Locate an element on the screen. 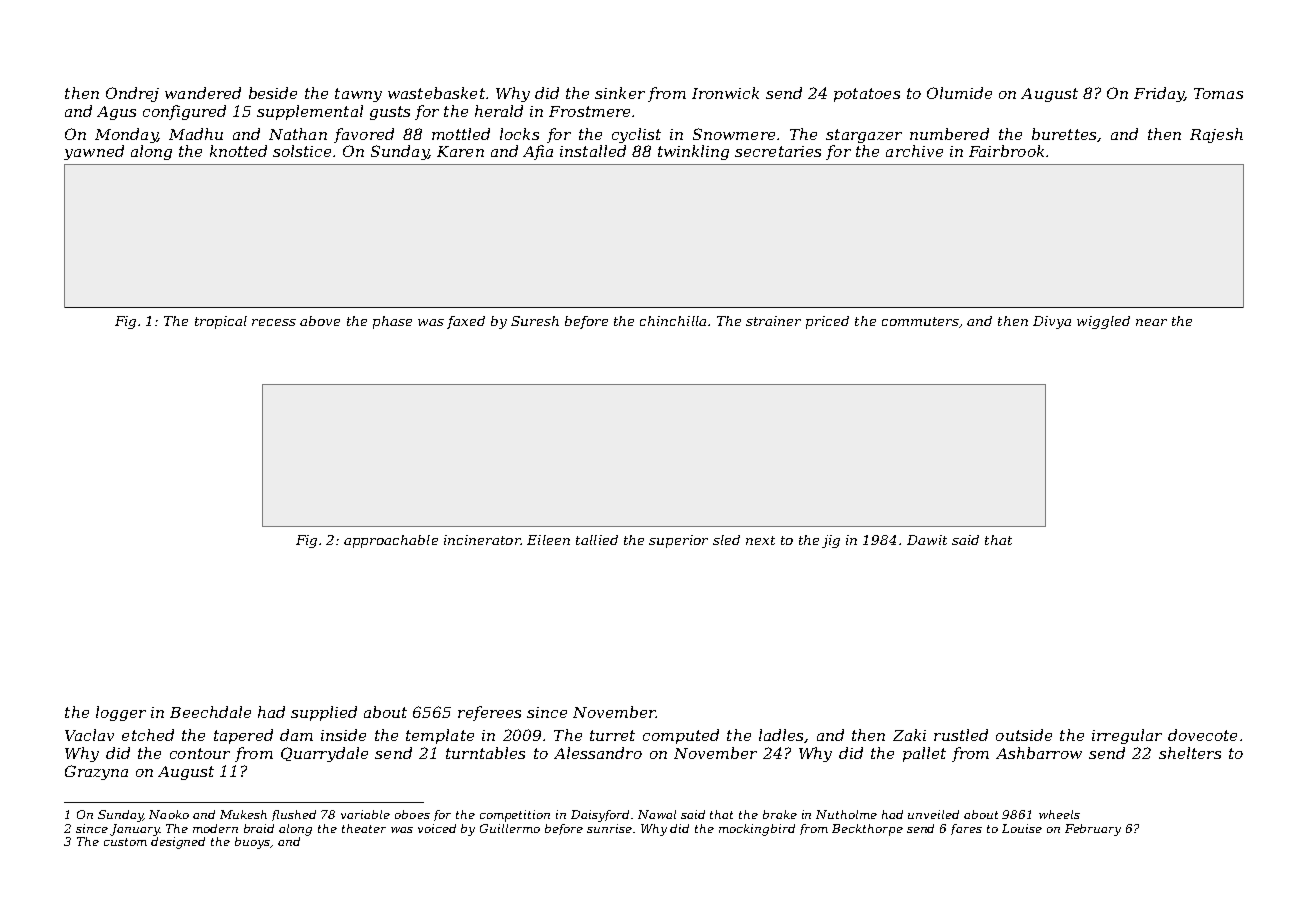  tropical is located at coordinates (221, 322).
